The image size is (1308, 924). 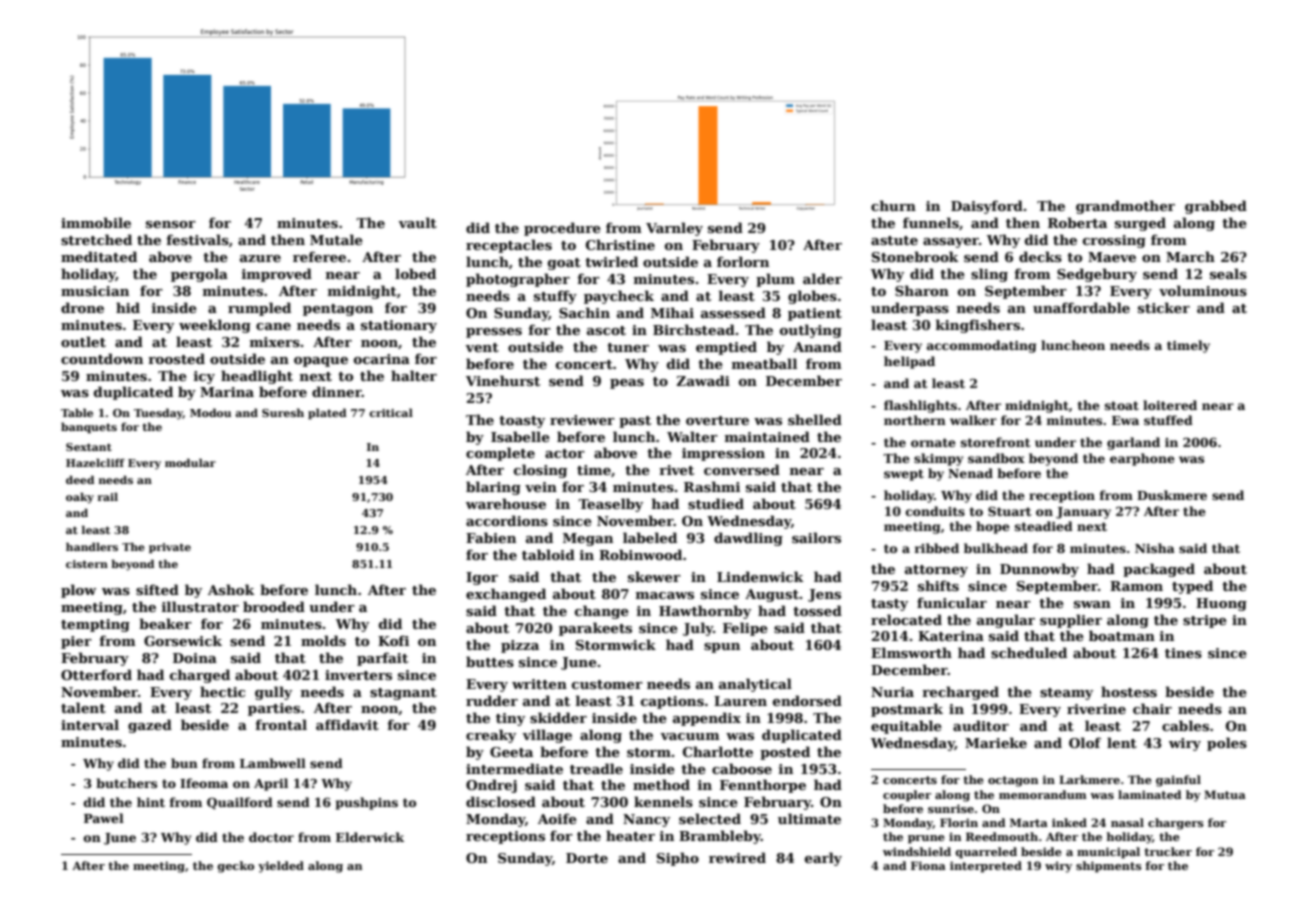 What do you see at coordinates (367, 803) in the screenshot?
I see `pushpins` at bounding box center [367, 803].
